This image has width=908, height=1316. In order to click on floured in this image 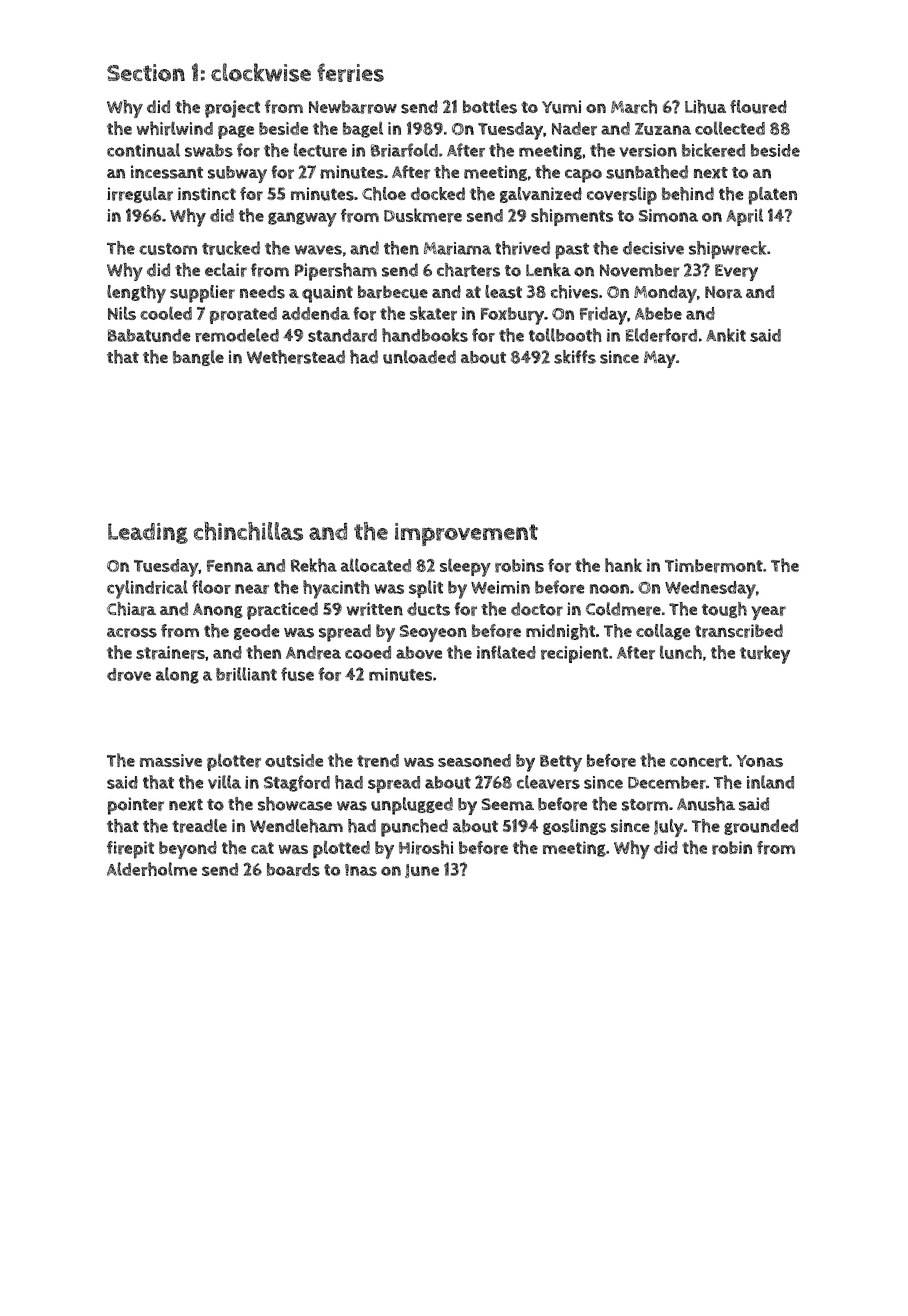, I will do `click(758, 107)`.
